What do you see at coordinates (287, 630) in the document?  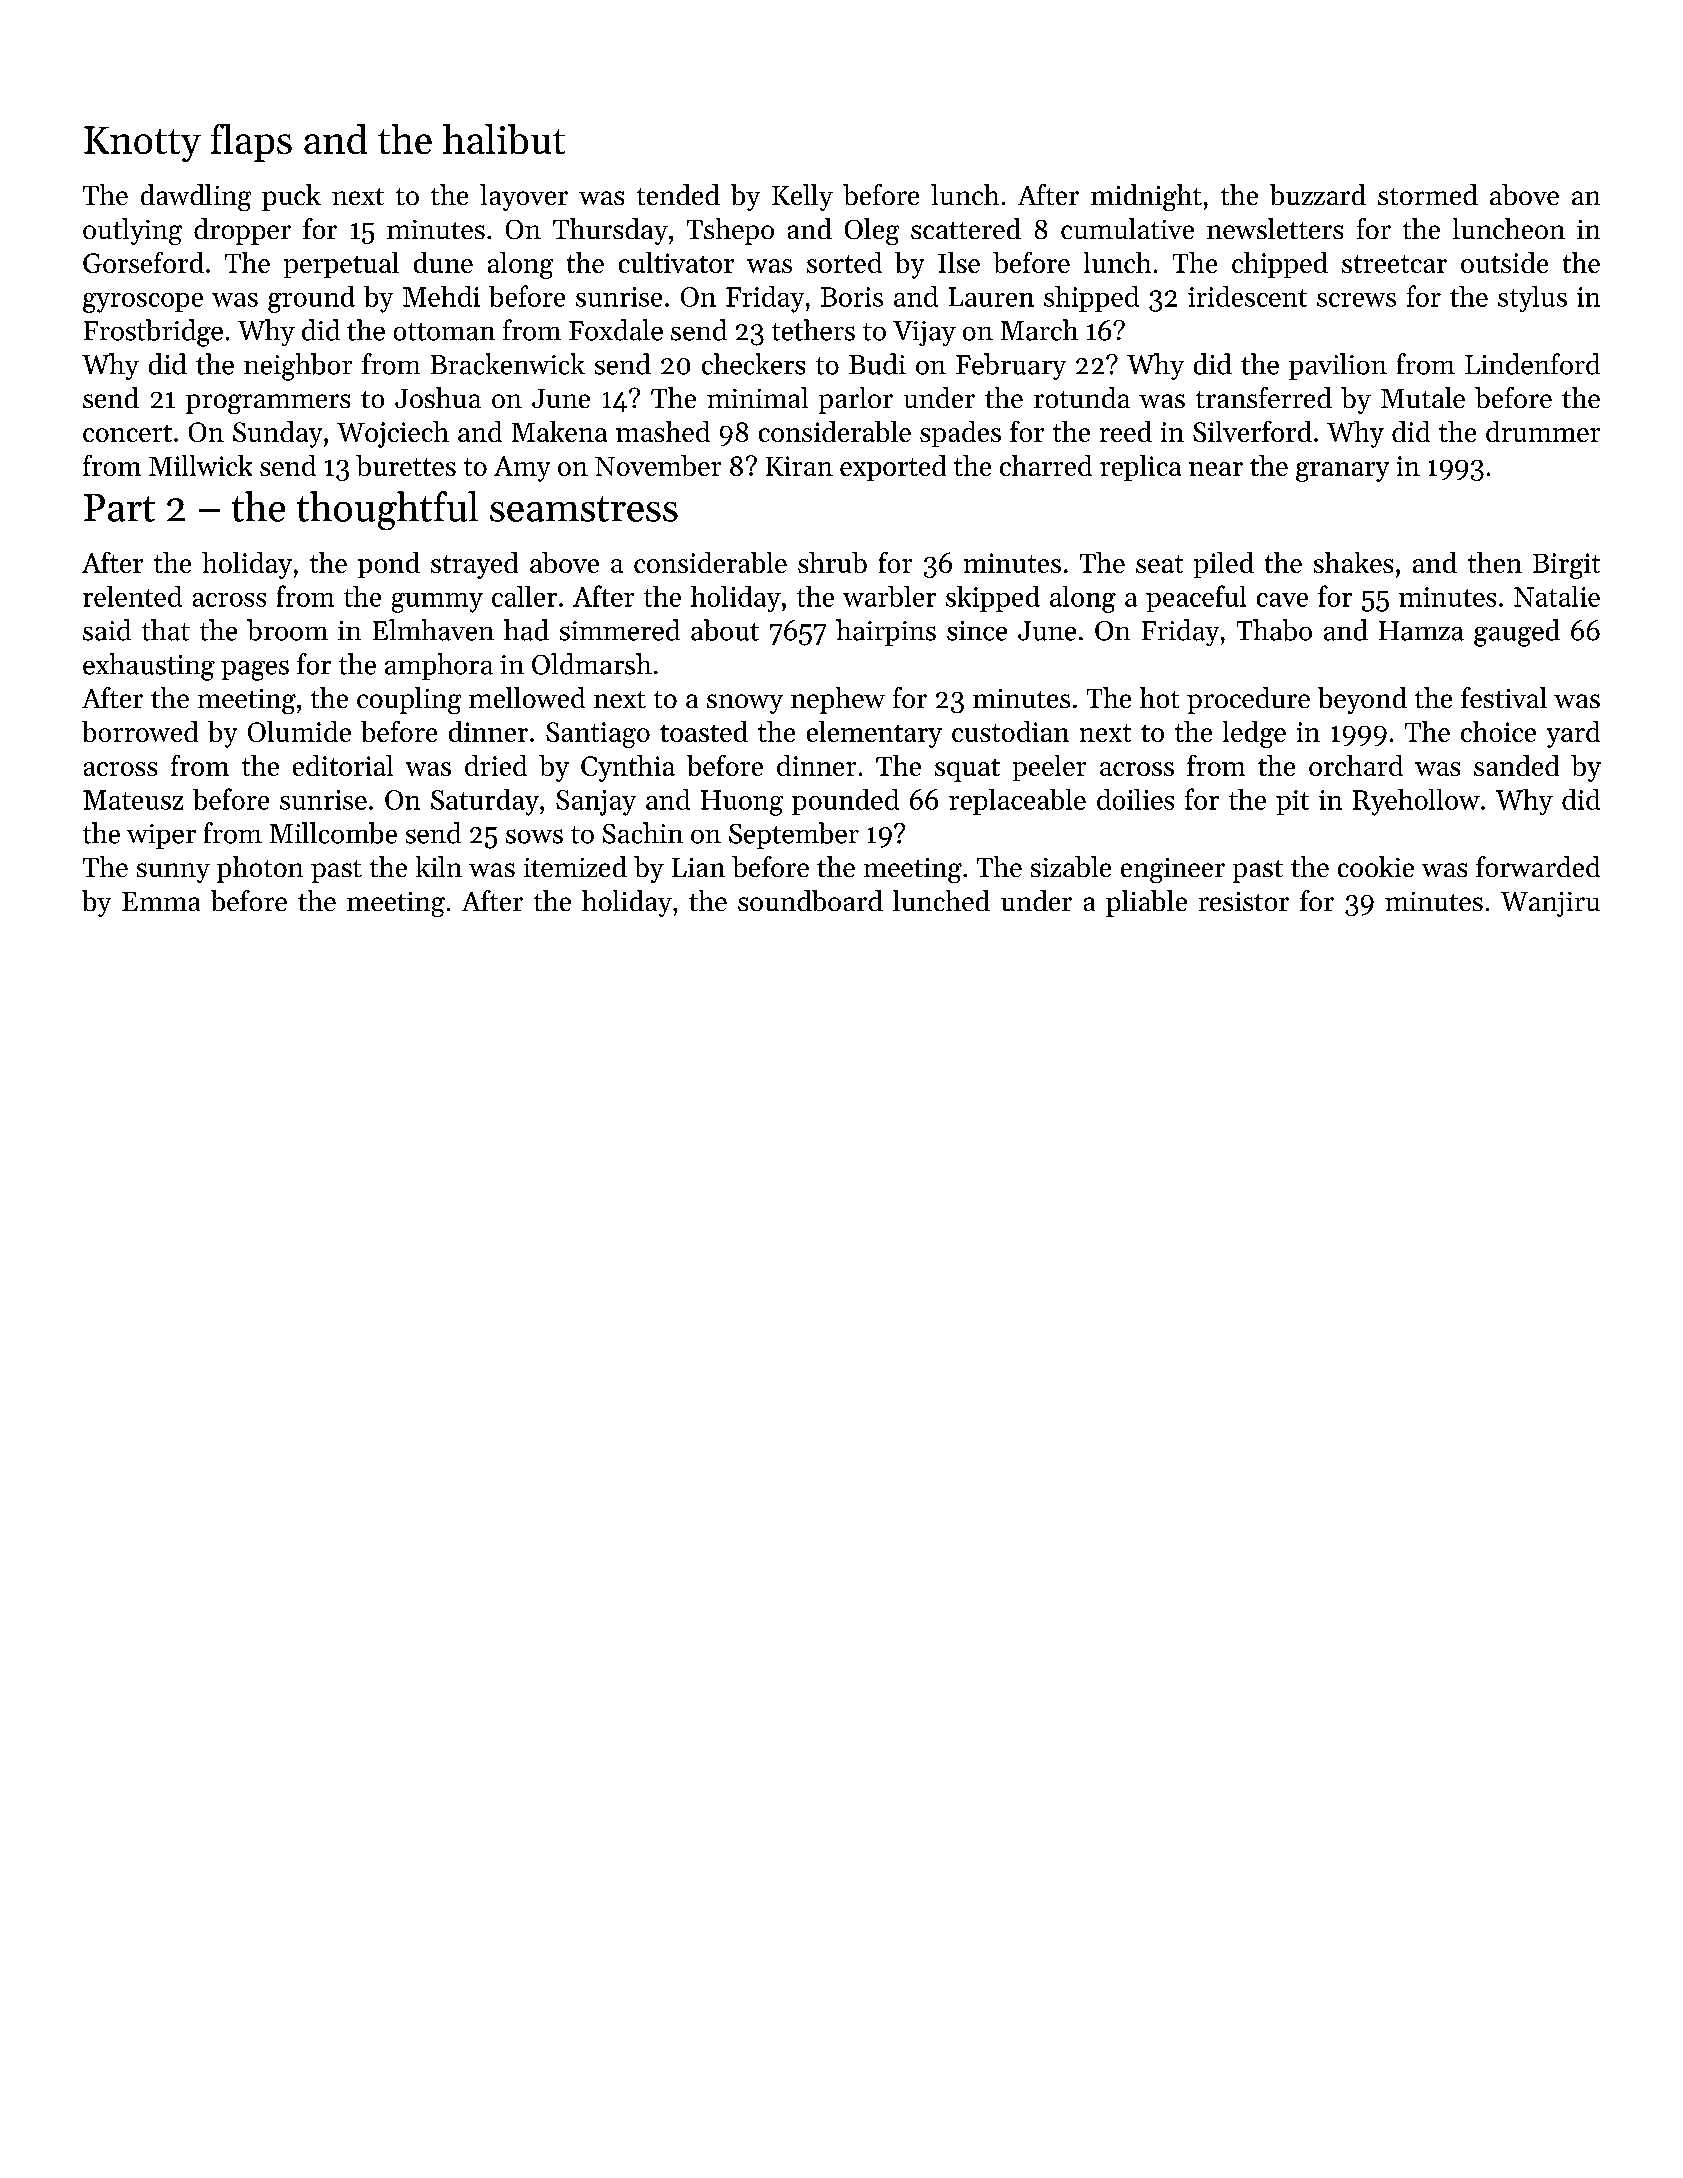 I see `broom` at bounding box center [287, 630].
